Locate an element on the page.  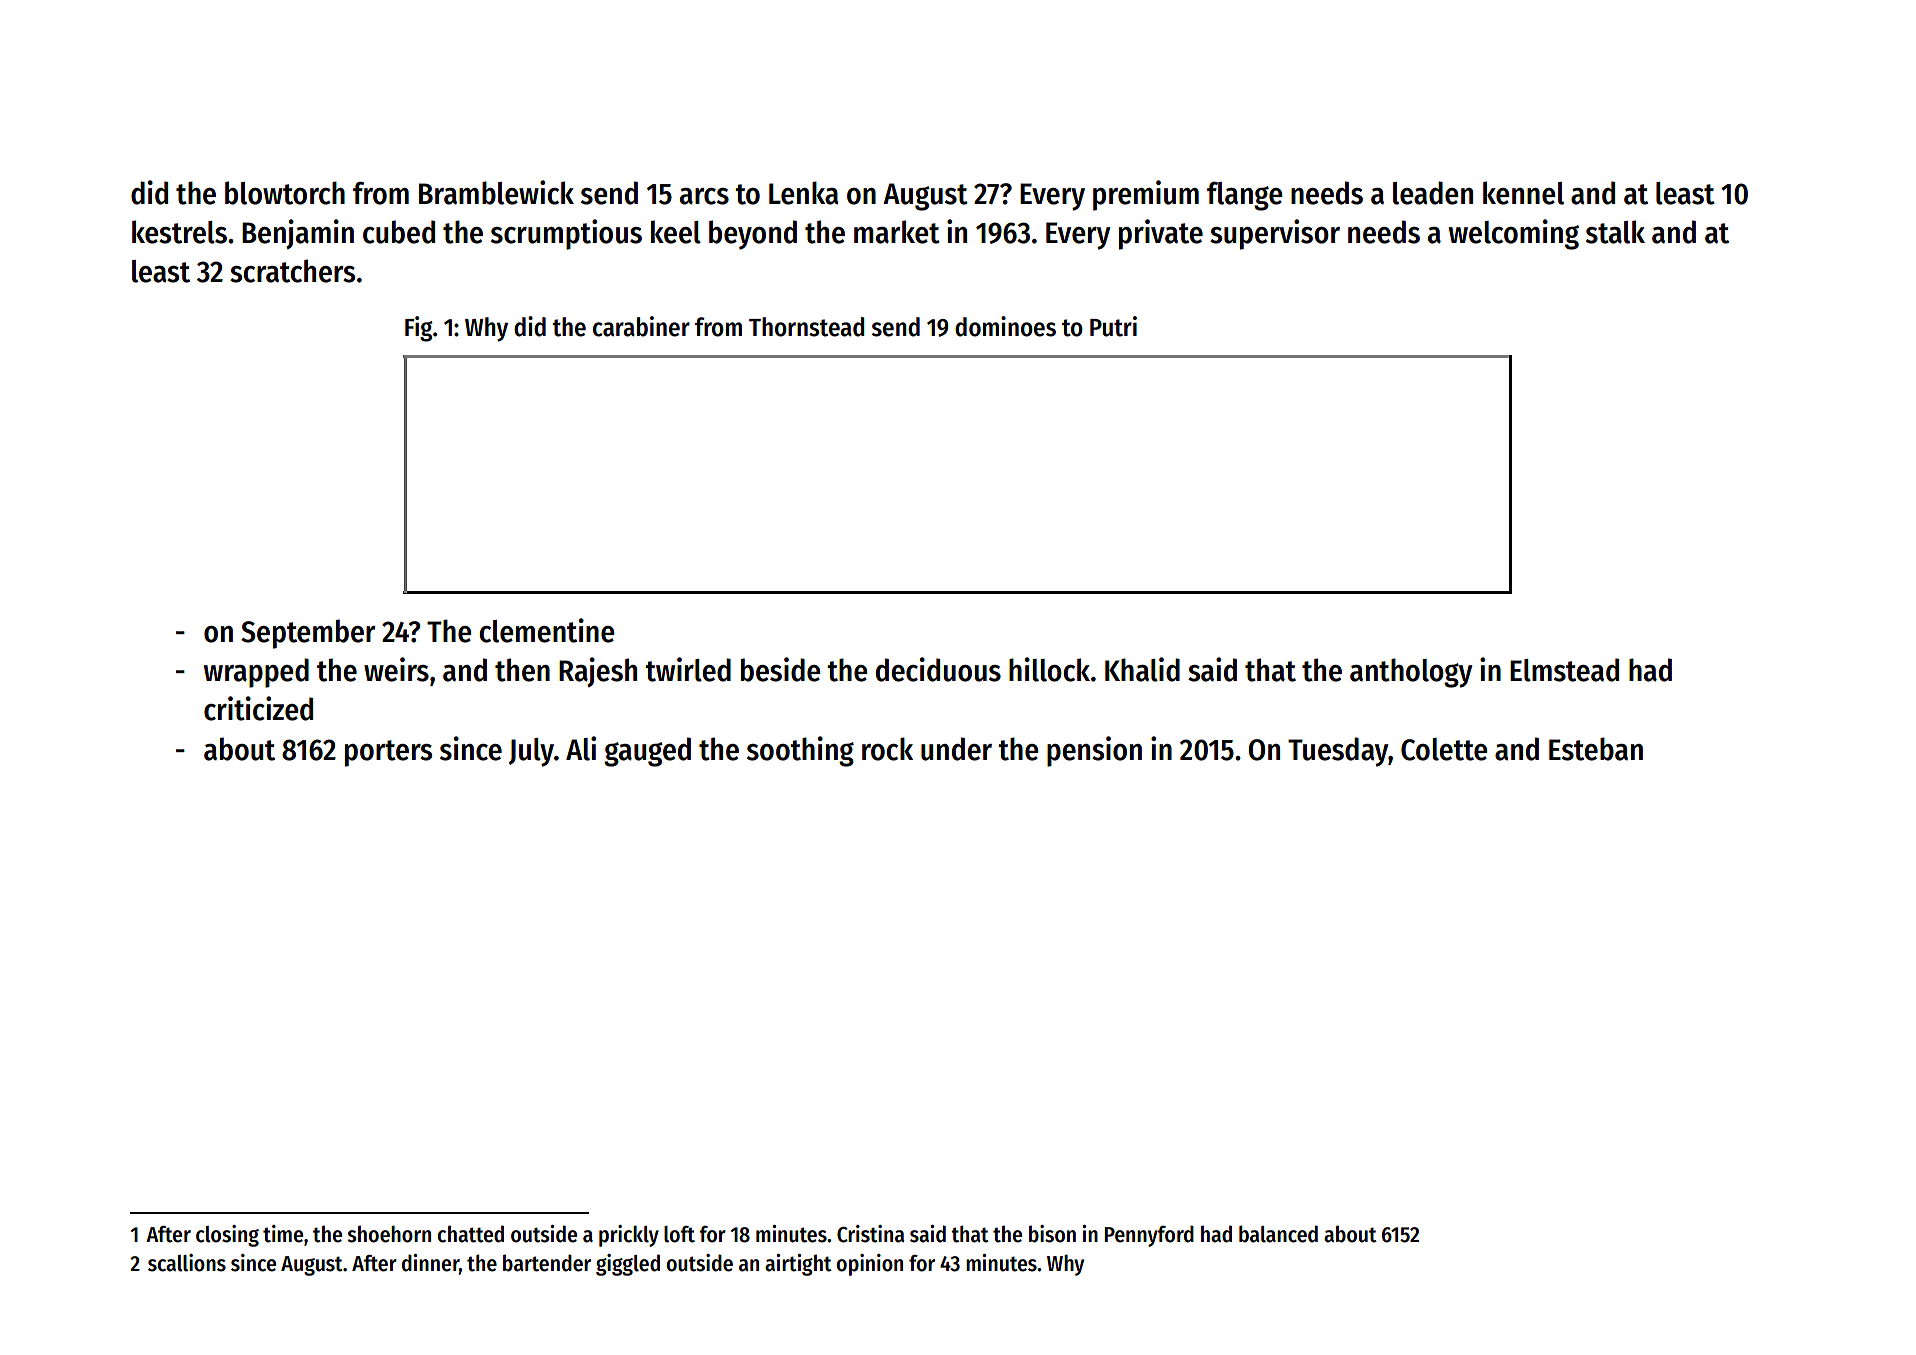
porters is located at coordinates (388, 753).
